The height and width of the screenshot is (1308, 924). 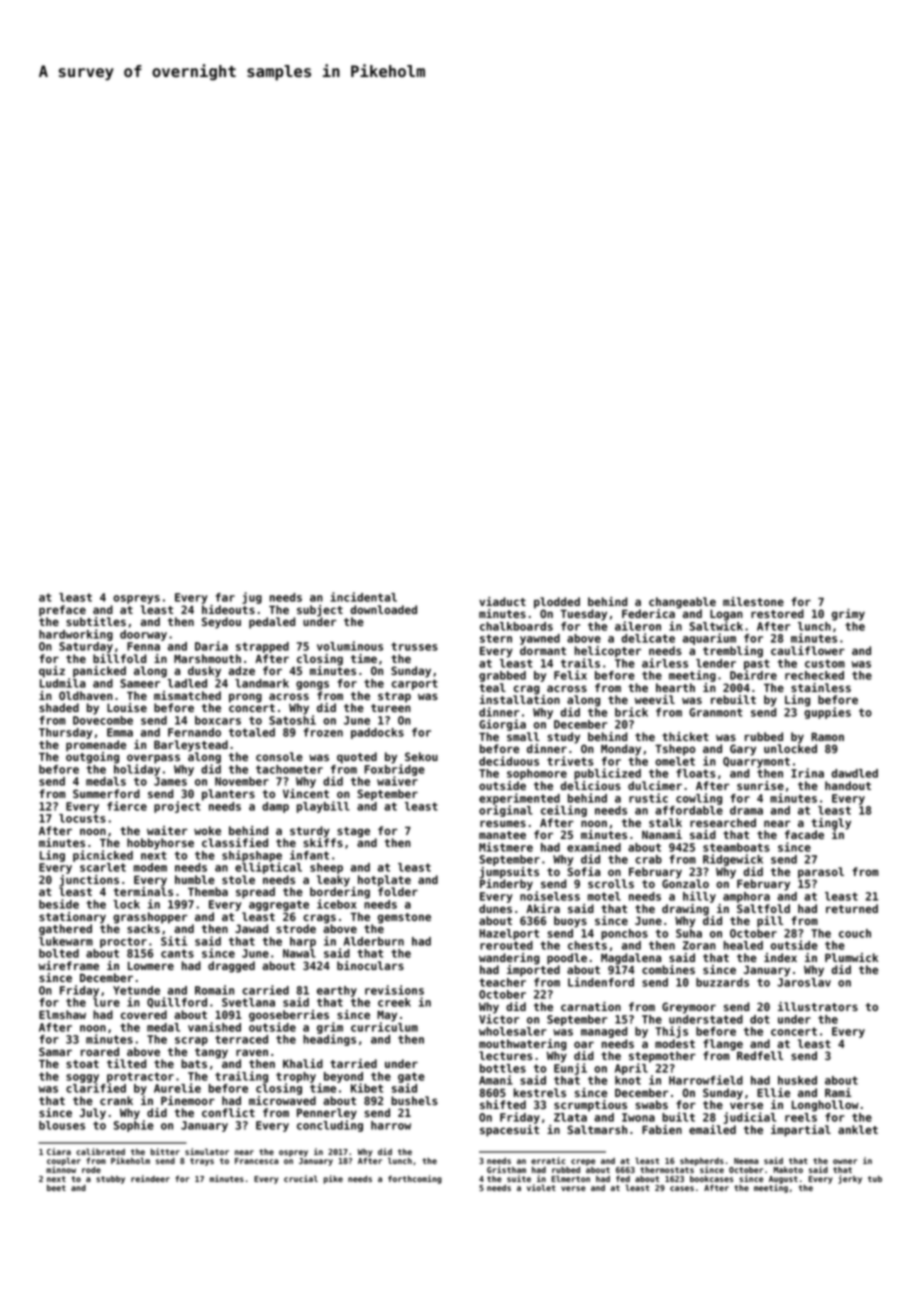 I want to click on noiseless, so click(x=550, y=896).
